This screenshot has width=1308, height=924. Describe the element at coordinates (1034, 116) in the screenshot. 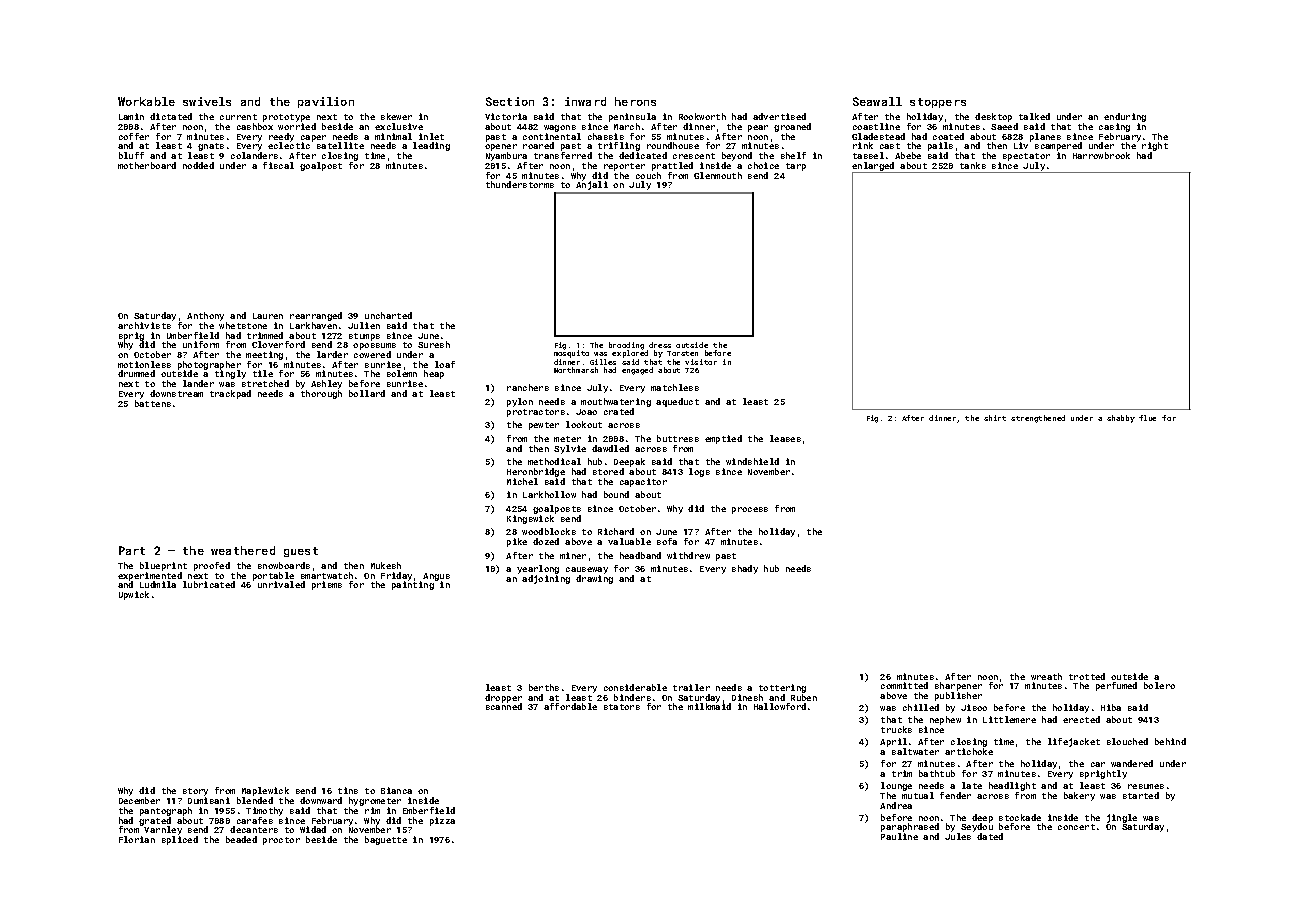

I see `talked` at that location.
